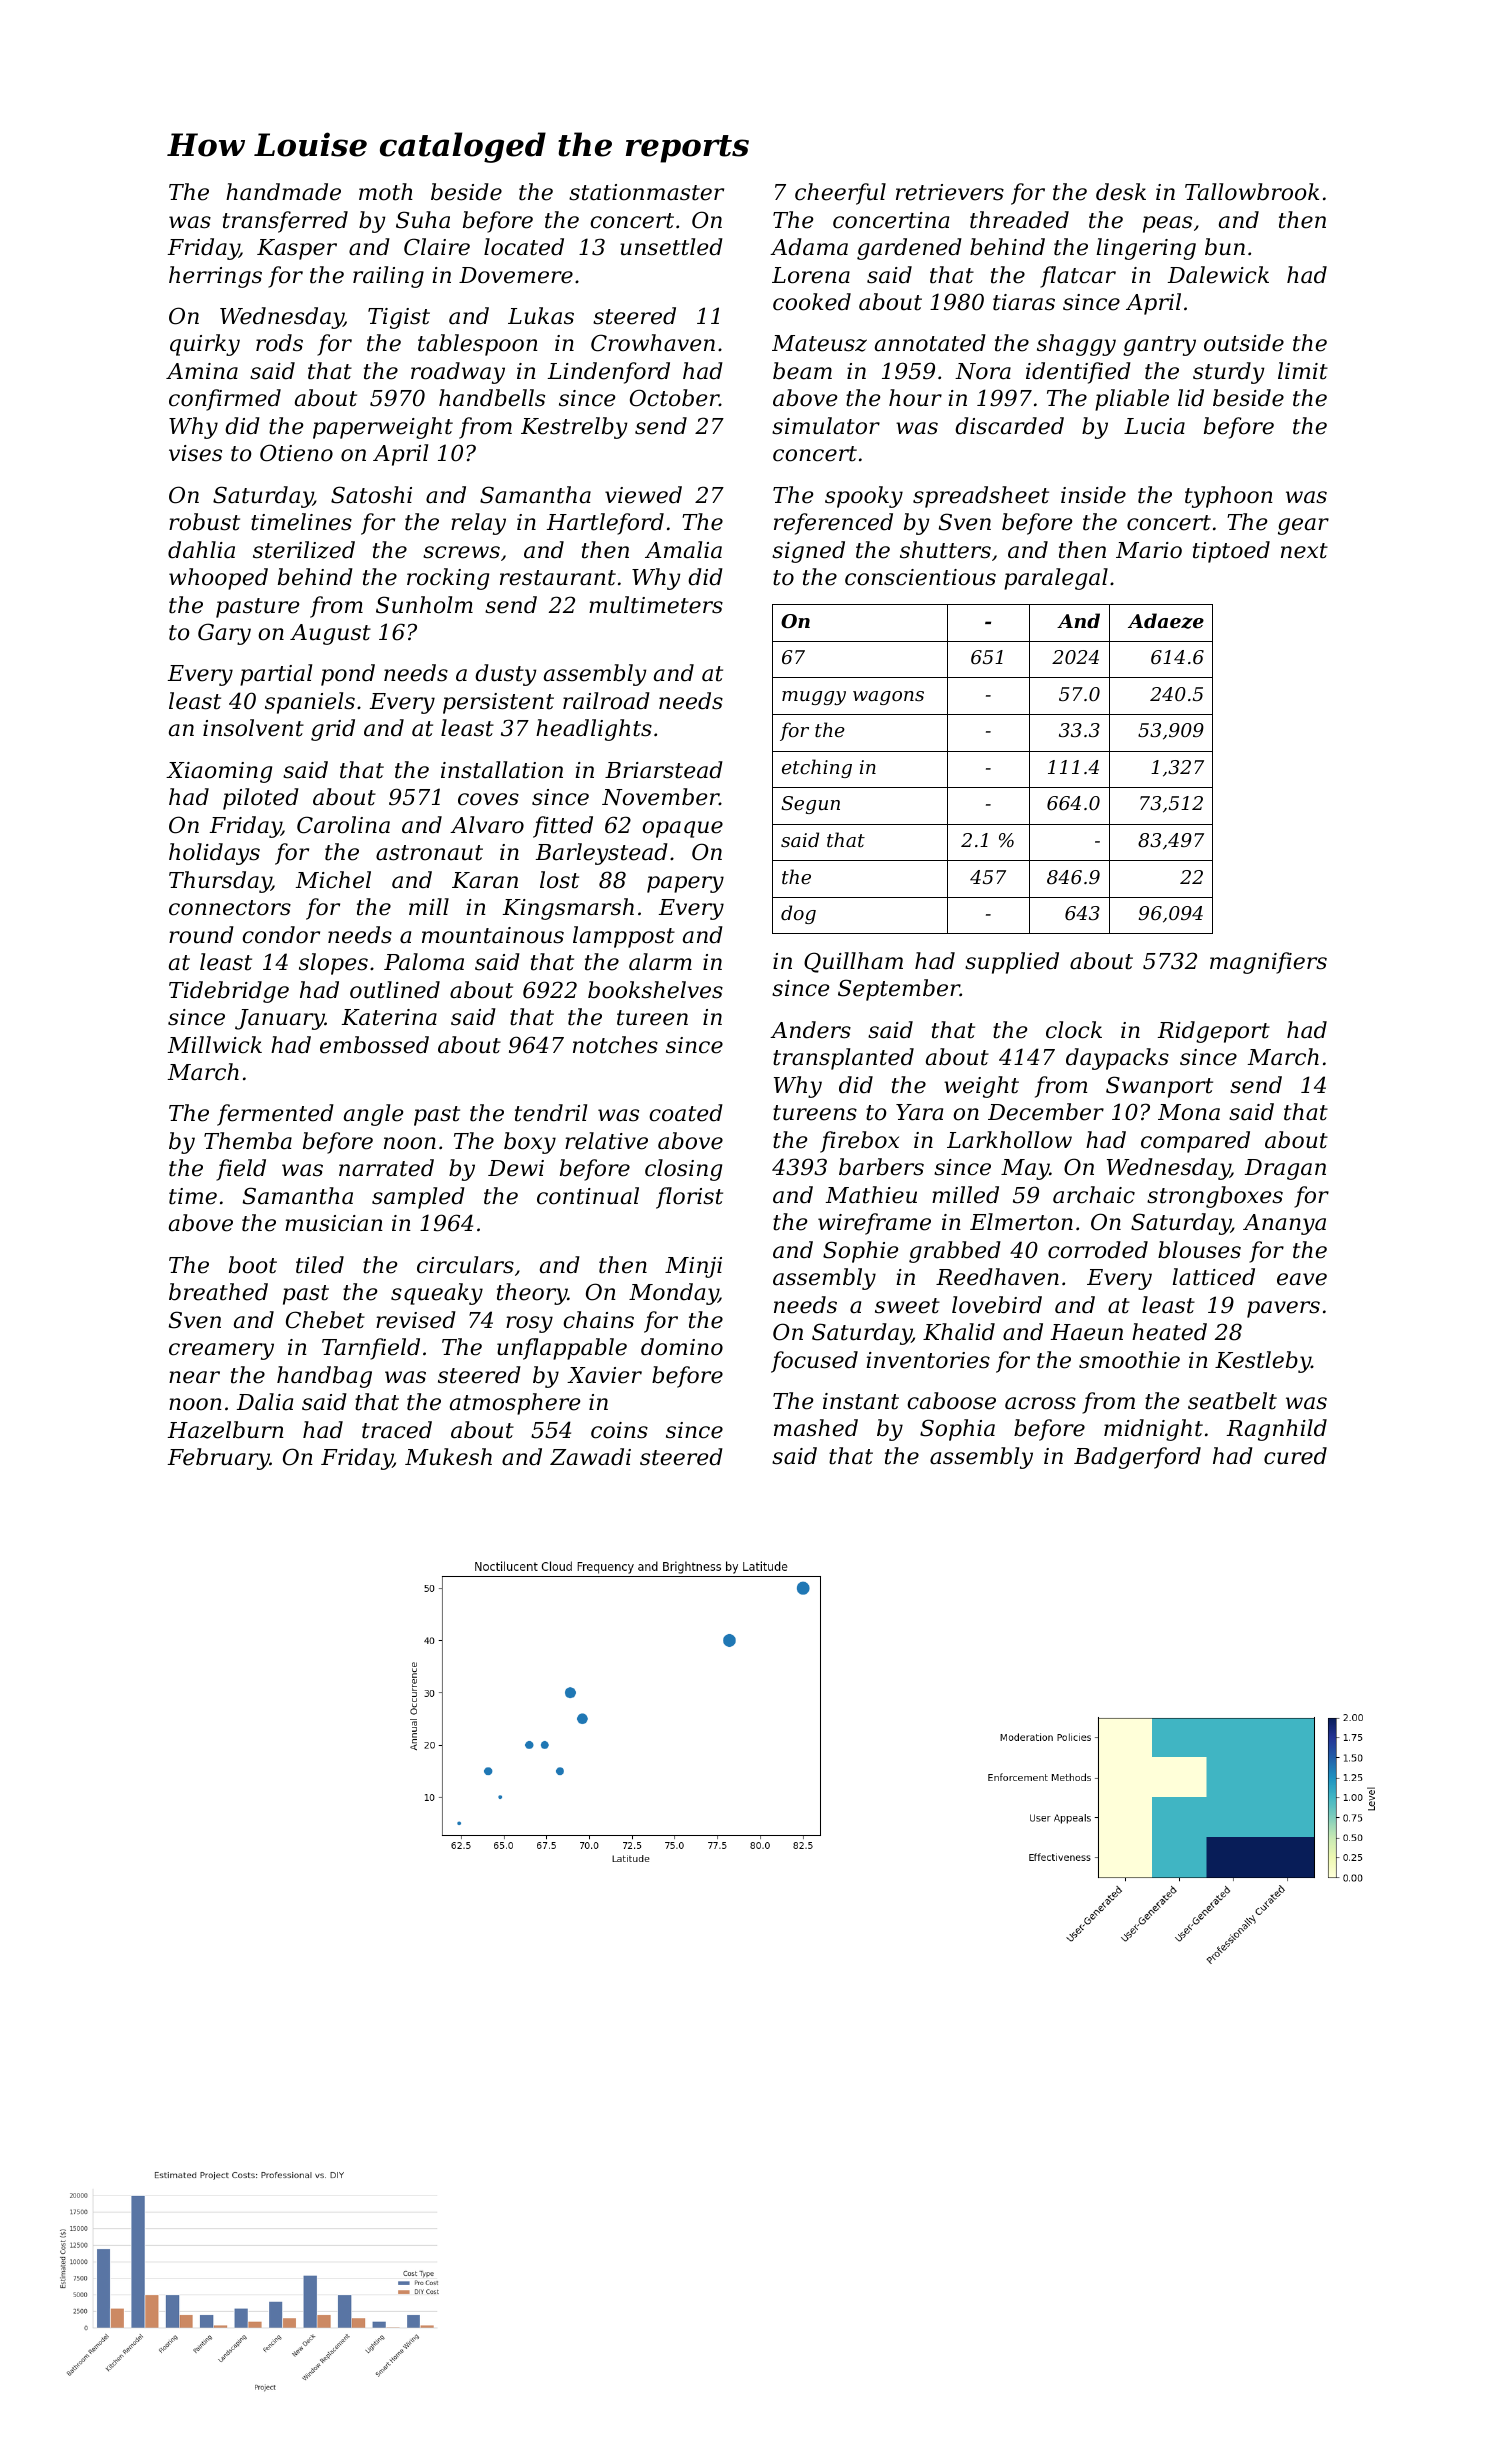 The height and width of the screenshot is (2464, 1496). I want to click on transplanted, so click(843, 1059).
